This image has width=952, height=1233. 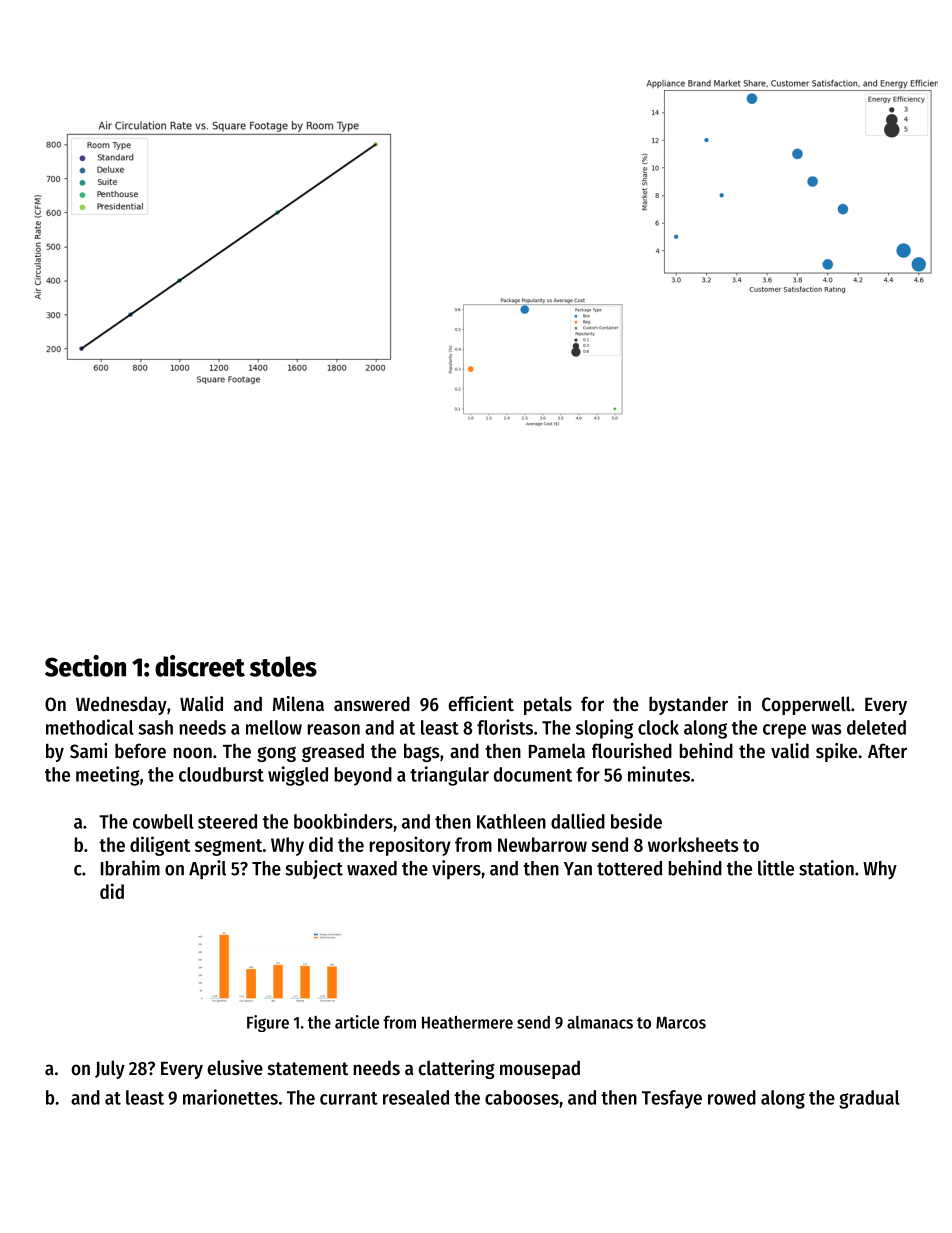 I want to click on stoles, so click(x=283, y=666).
